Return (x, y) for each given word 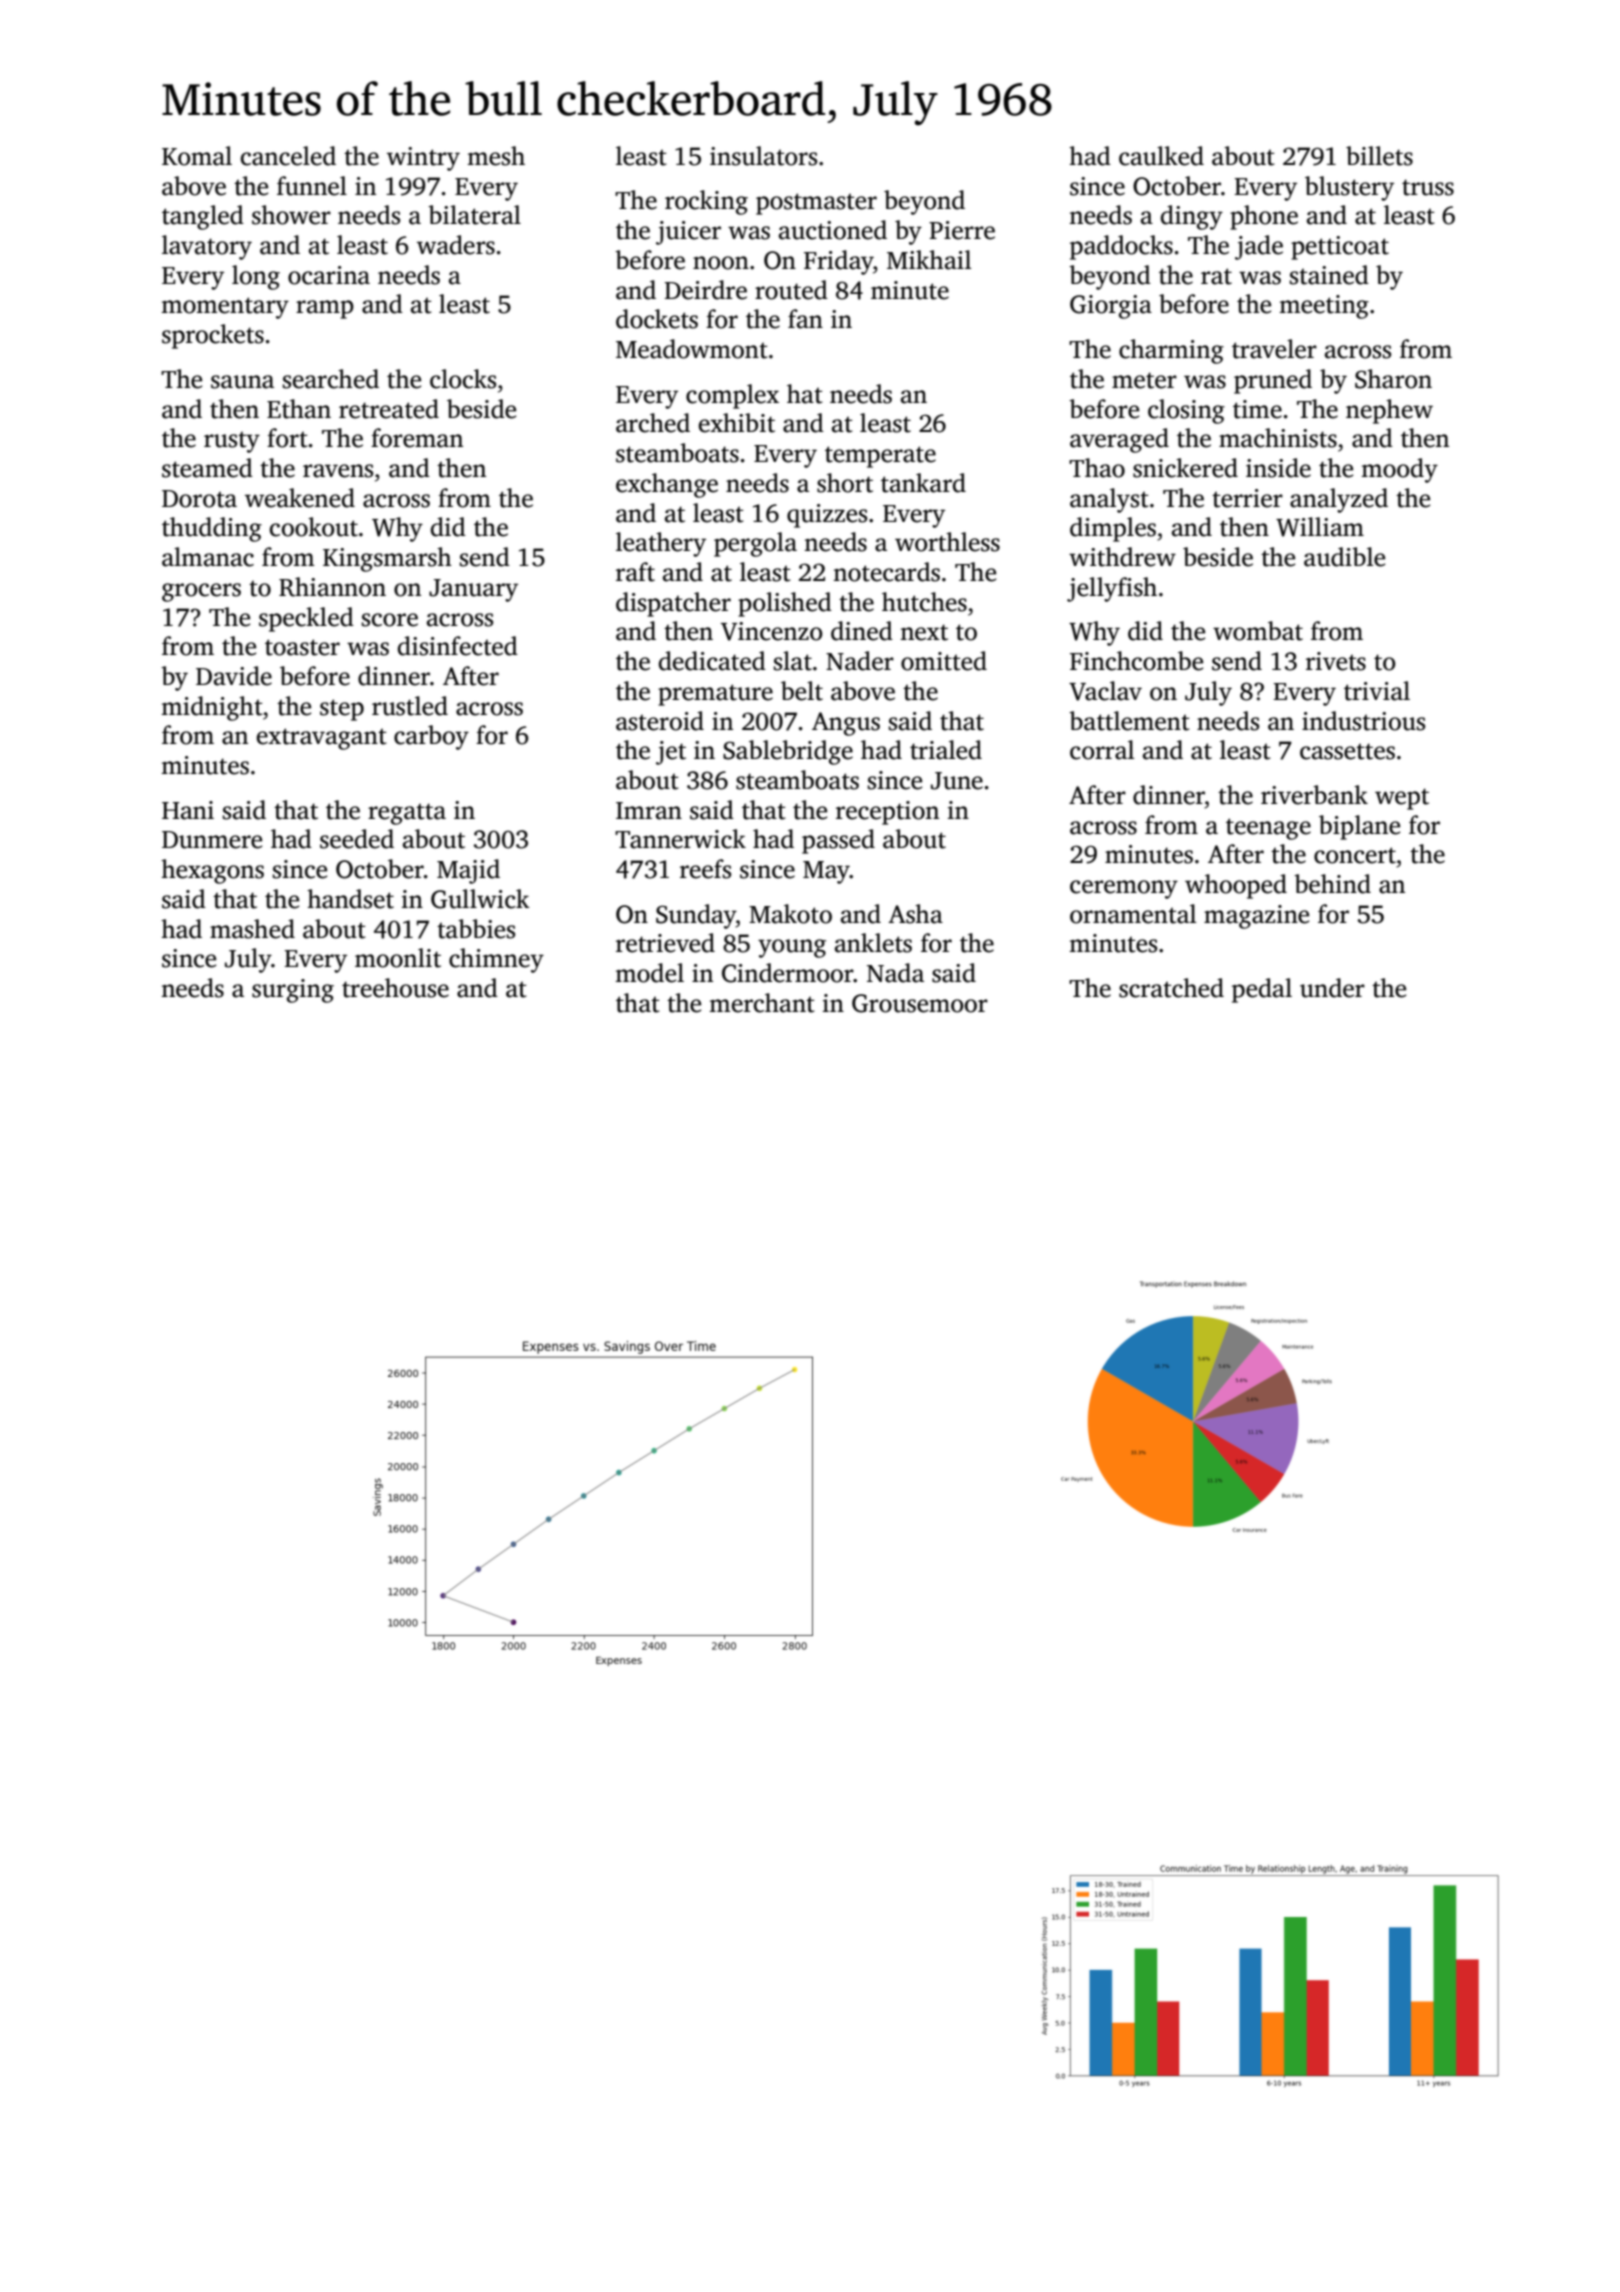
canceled (288, 156)
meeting (1324, 307)
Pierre (962, 230)
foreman (417, 438)
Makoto (790, 914)
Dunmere (212, 840)
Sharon (1393, 379)
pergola (755, 544)
